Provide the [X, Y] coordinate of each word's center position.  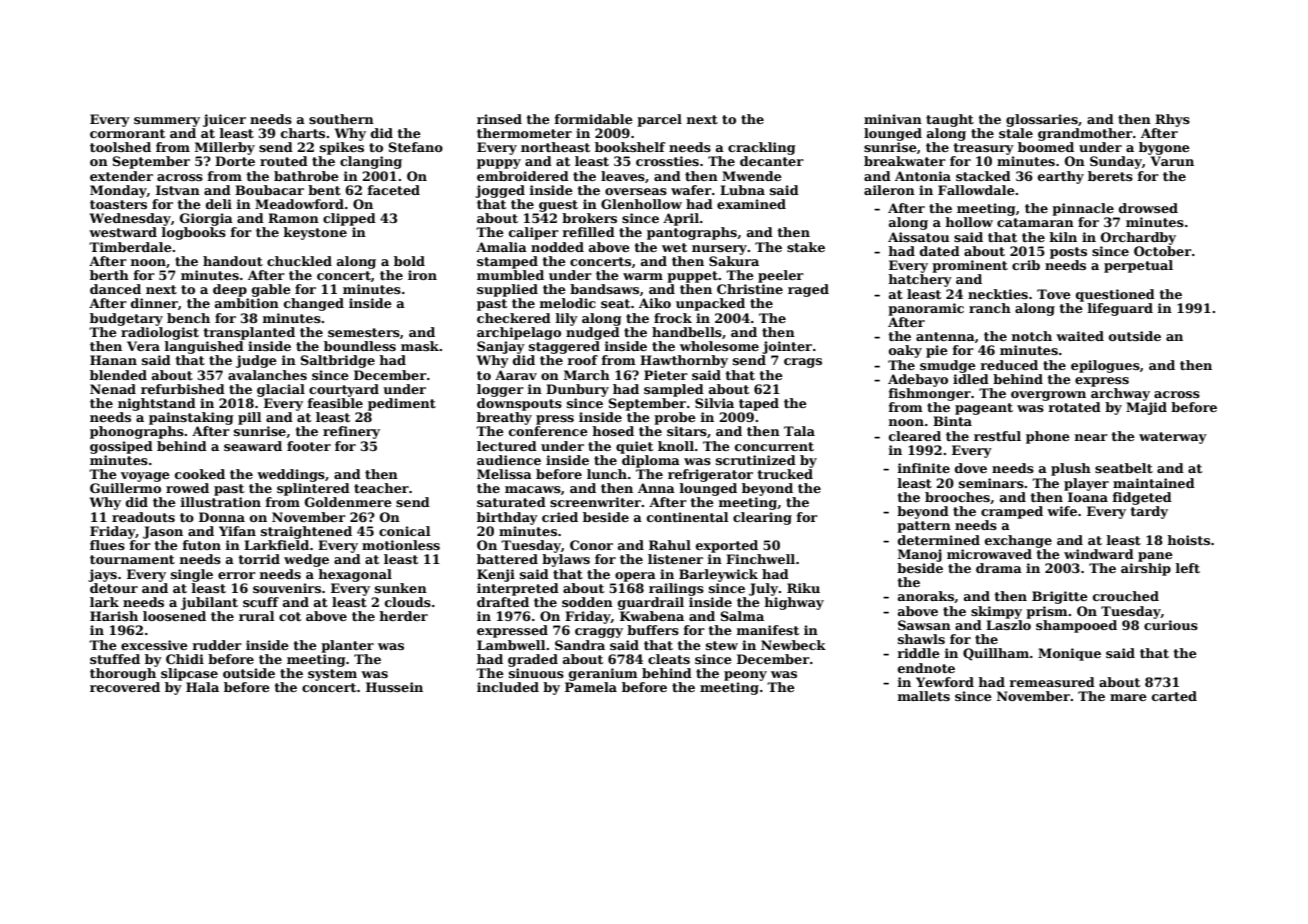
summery [167, 122]
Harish [114, 616]
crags [803, 363]
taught [950, 120]
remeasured [1052, 682]
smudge [948, 366]
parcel [659, 120]
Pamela [591, 687]
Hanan [113, 360]
